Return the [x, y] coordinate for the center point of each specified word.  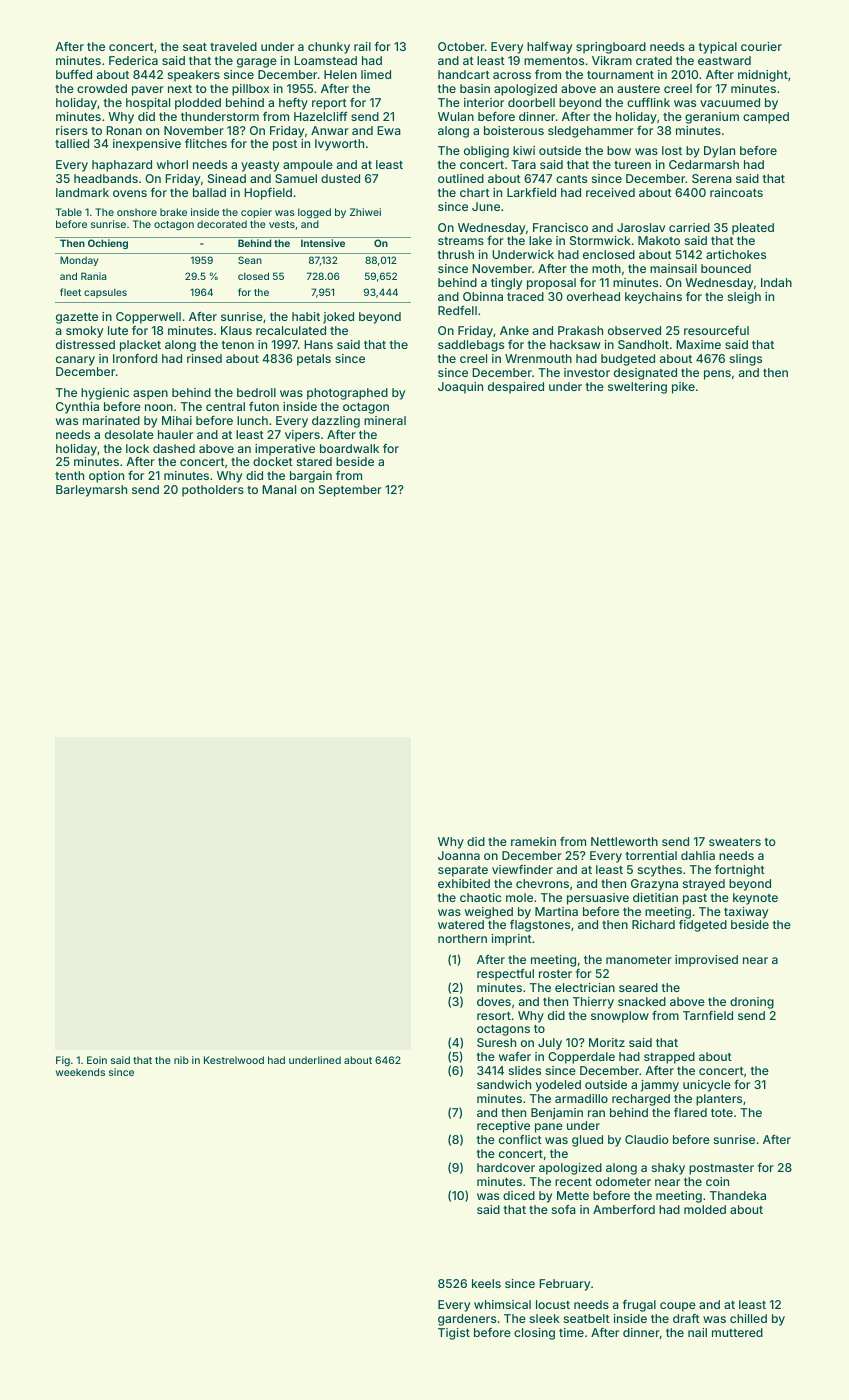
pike [683, 388]
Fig [63, 1061]
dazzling [336, 422]
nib [181, 1060]
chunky [329, 48]
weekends [80, 1072]
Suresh [496, 1042]
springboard [611, 48]
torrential [651, 855]
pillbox [250, 90]
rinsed [204, 358]
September [350, 491]
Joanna [459, 855]
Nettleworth [624, 841]
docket [273, 461]
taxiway [746, 913]
